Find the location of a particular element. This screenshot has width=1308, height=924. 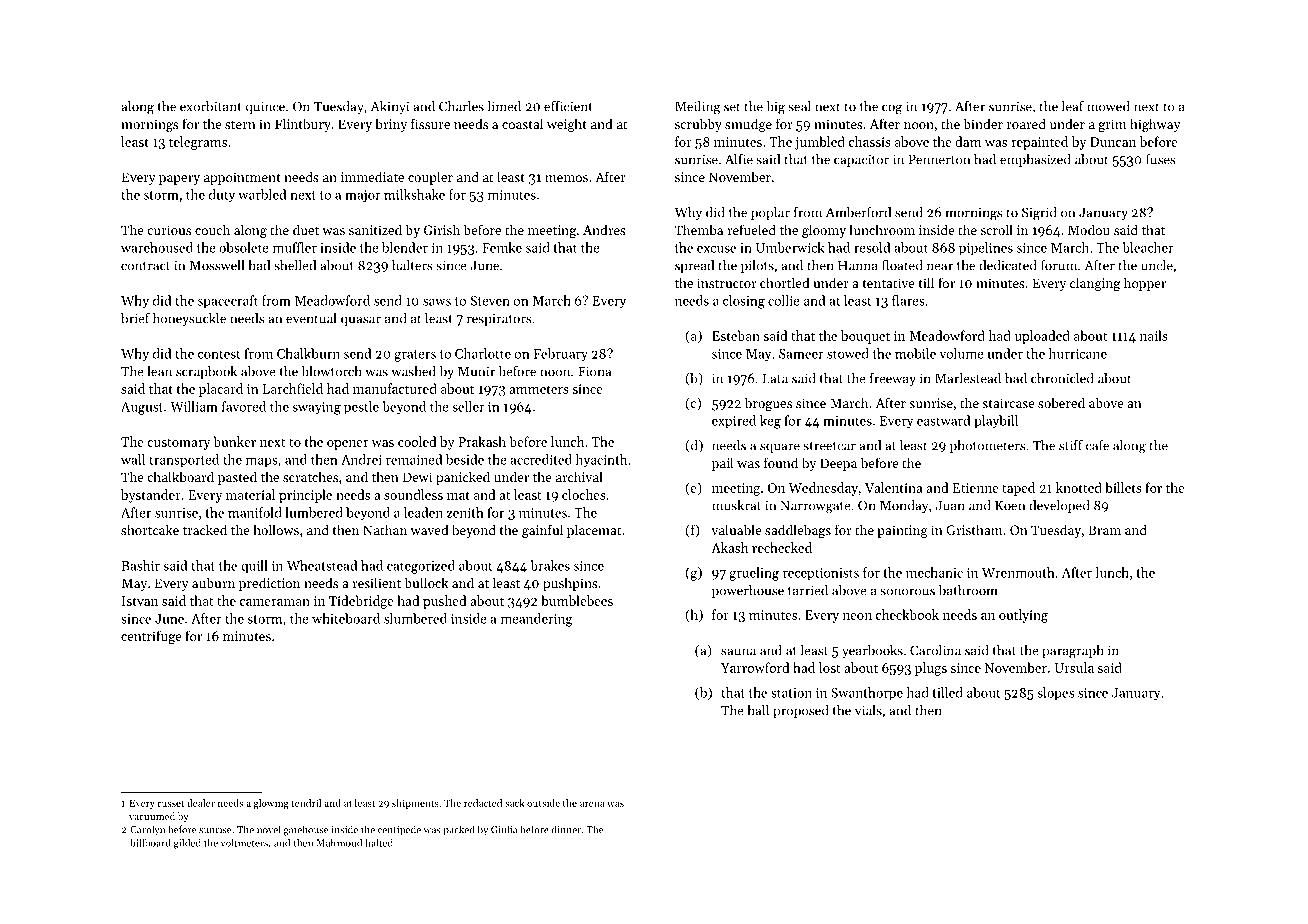

resilient is located at coordinates (376, 582).
